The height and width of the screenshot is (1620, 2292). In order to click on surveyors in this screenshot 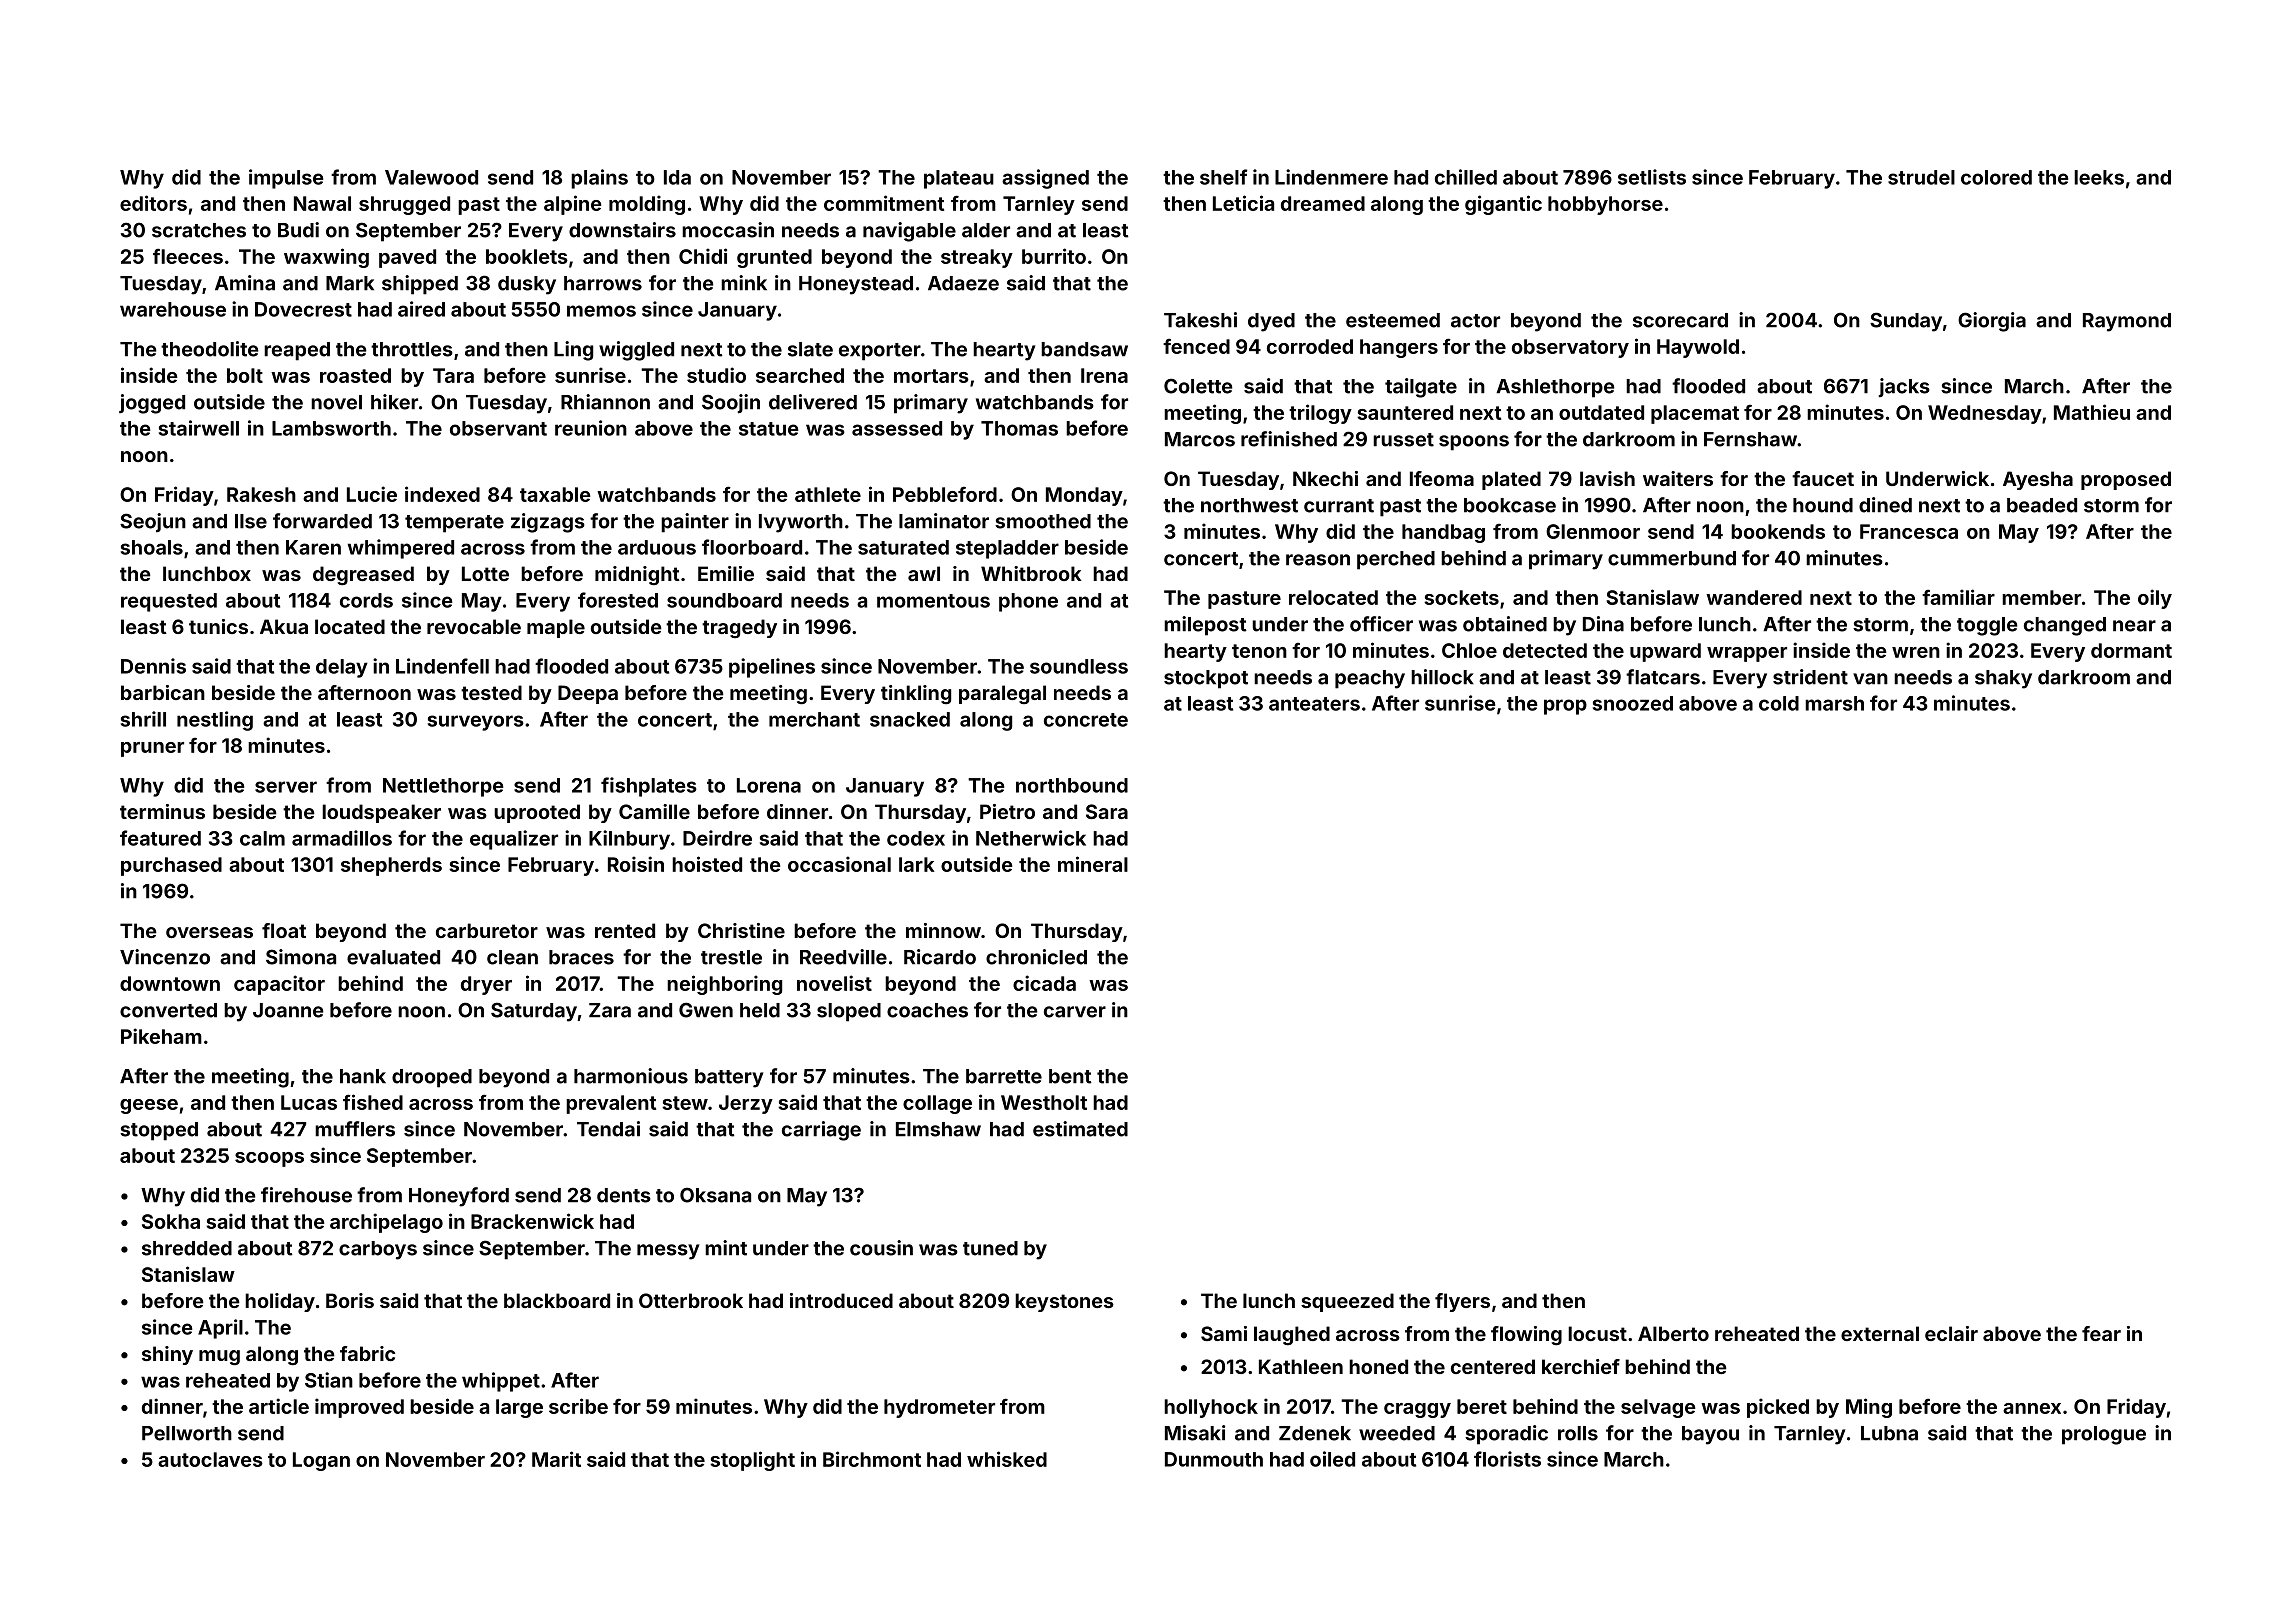, I will do `click(476, 723)`.
